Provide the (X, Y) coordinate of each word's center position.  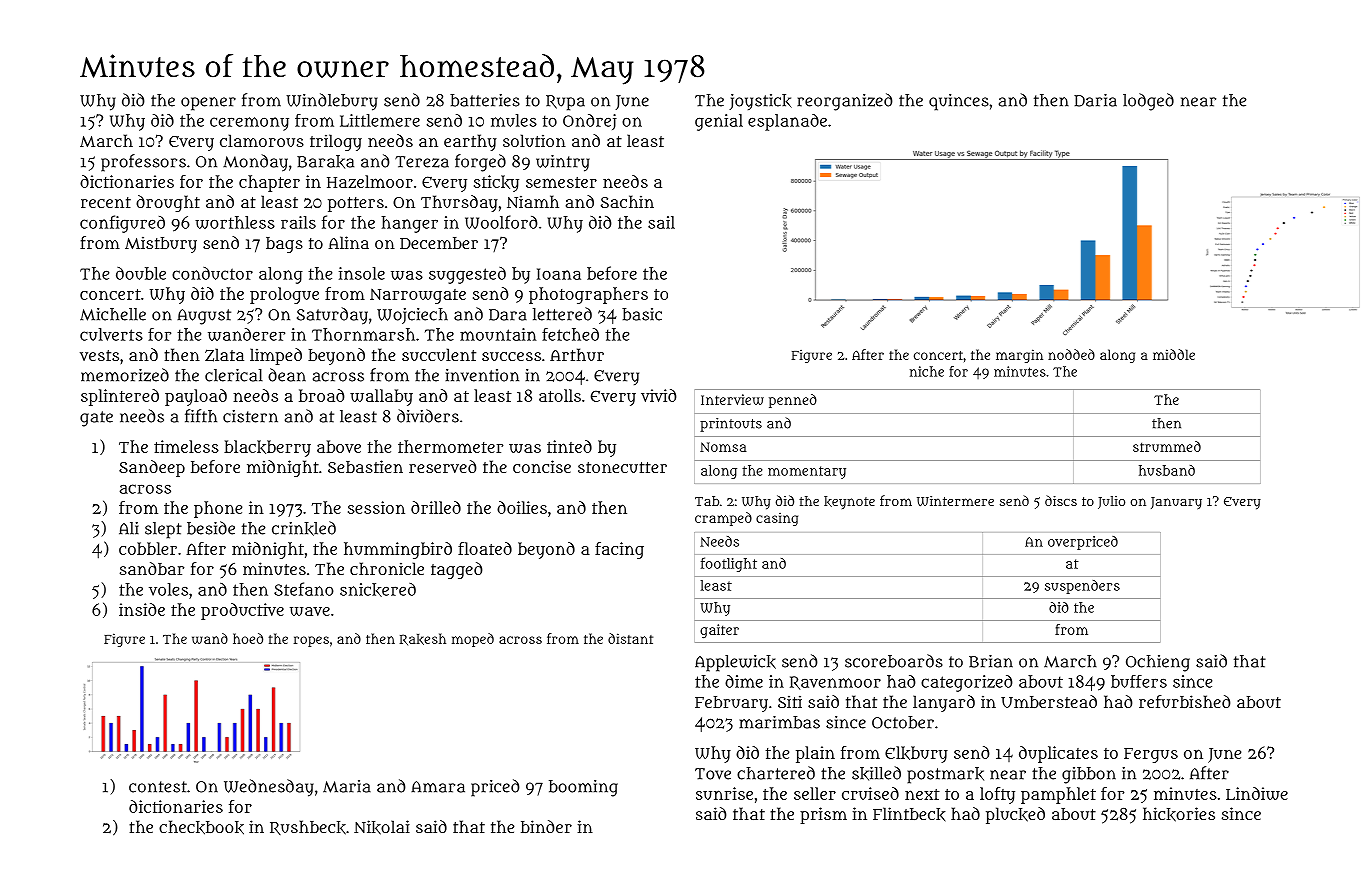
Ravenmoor (835, 683)
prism (823, 815)
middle (1174, 354)
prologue (284, 295)
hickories (1179, 814)
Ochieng (1158, 663)
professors (143, 163)
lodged (1148, 102)
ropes (311, 641)
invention (482, 375)
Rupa (565, 103)
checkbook (201, 827)
